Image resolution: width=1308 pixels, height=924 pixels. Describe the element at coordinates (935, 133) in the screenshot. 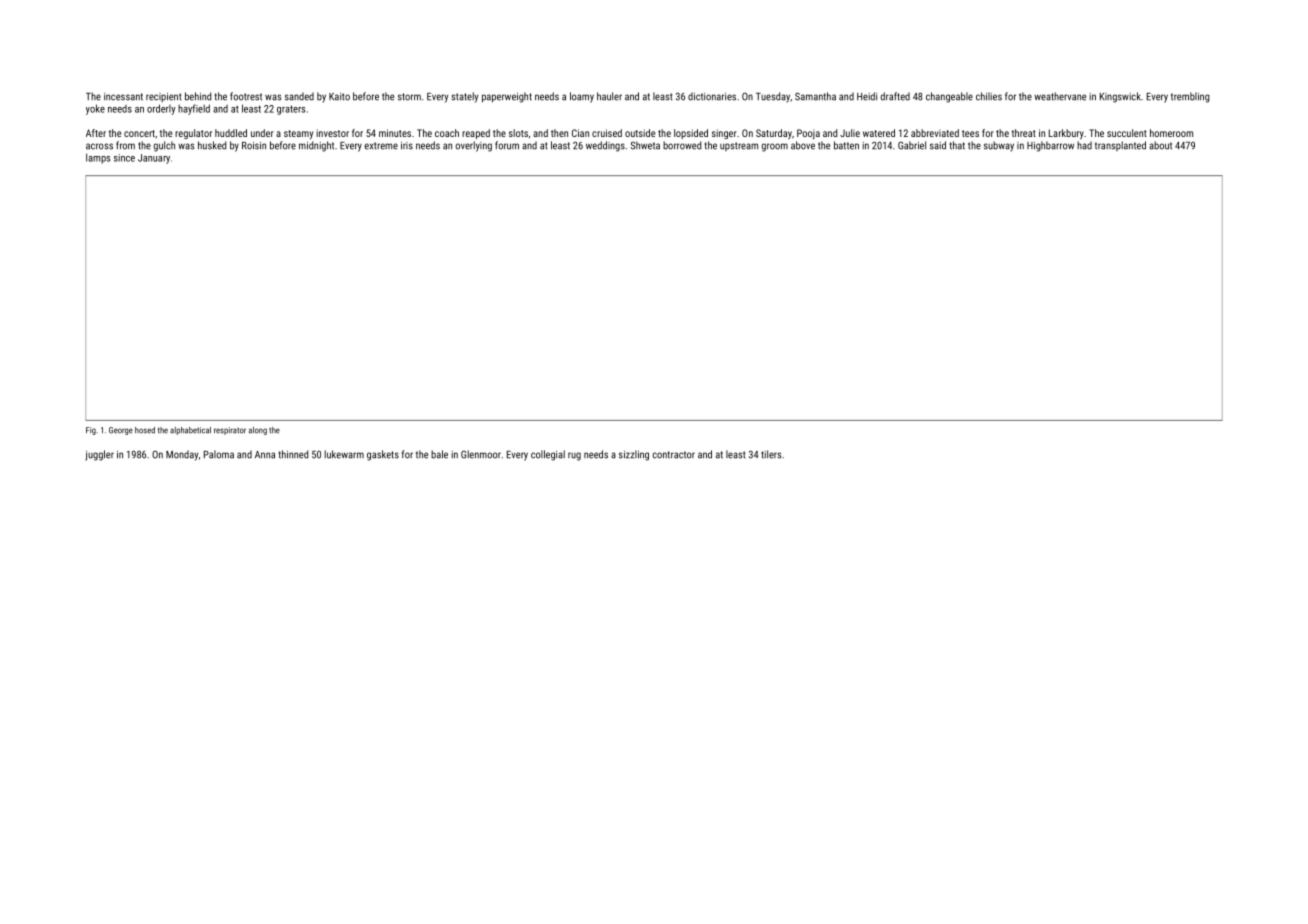

I see `abbreviated` at that location.
